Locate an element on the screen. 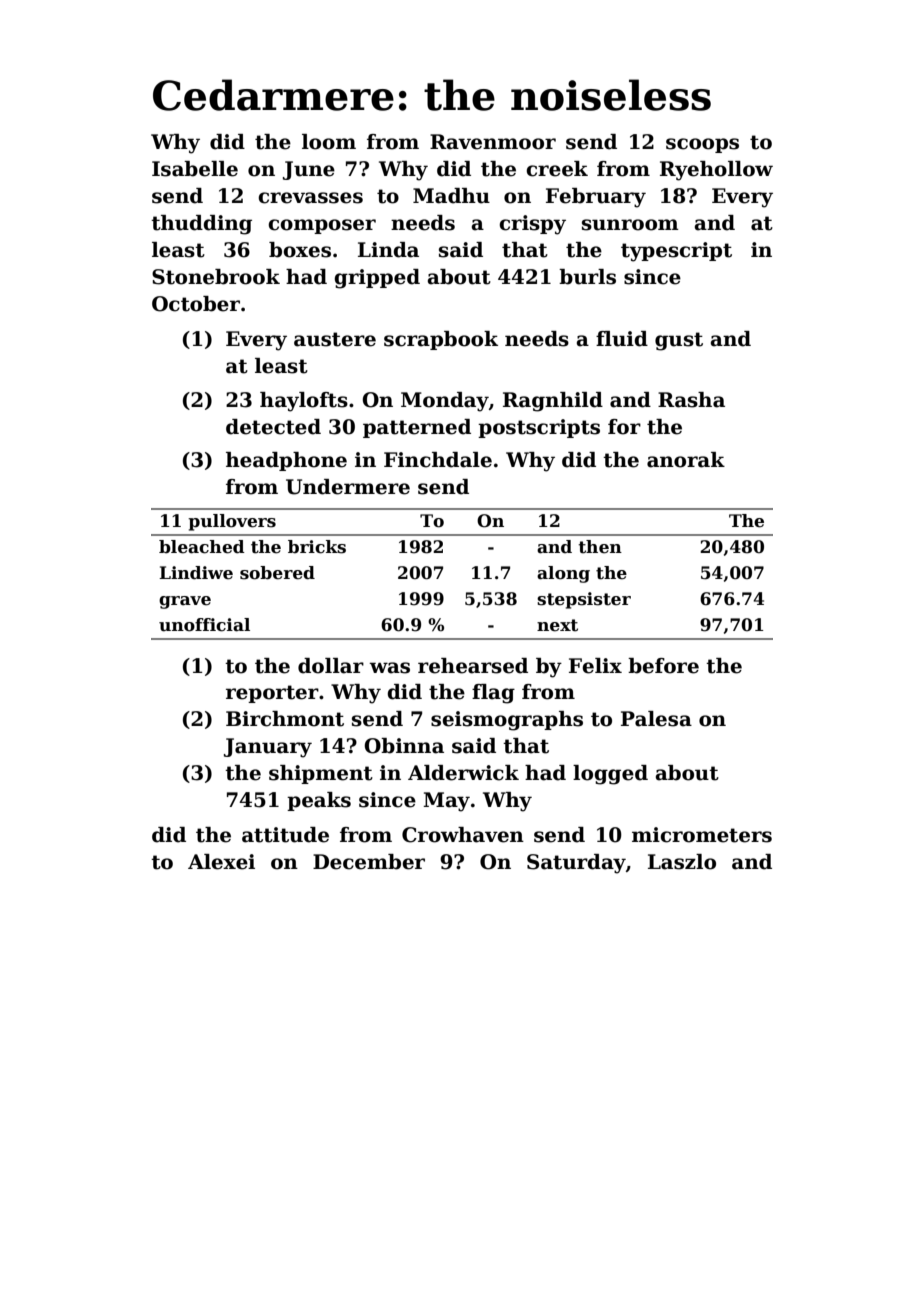  May is located at coordinates (446, 802).
